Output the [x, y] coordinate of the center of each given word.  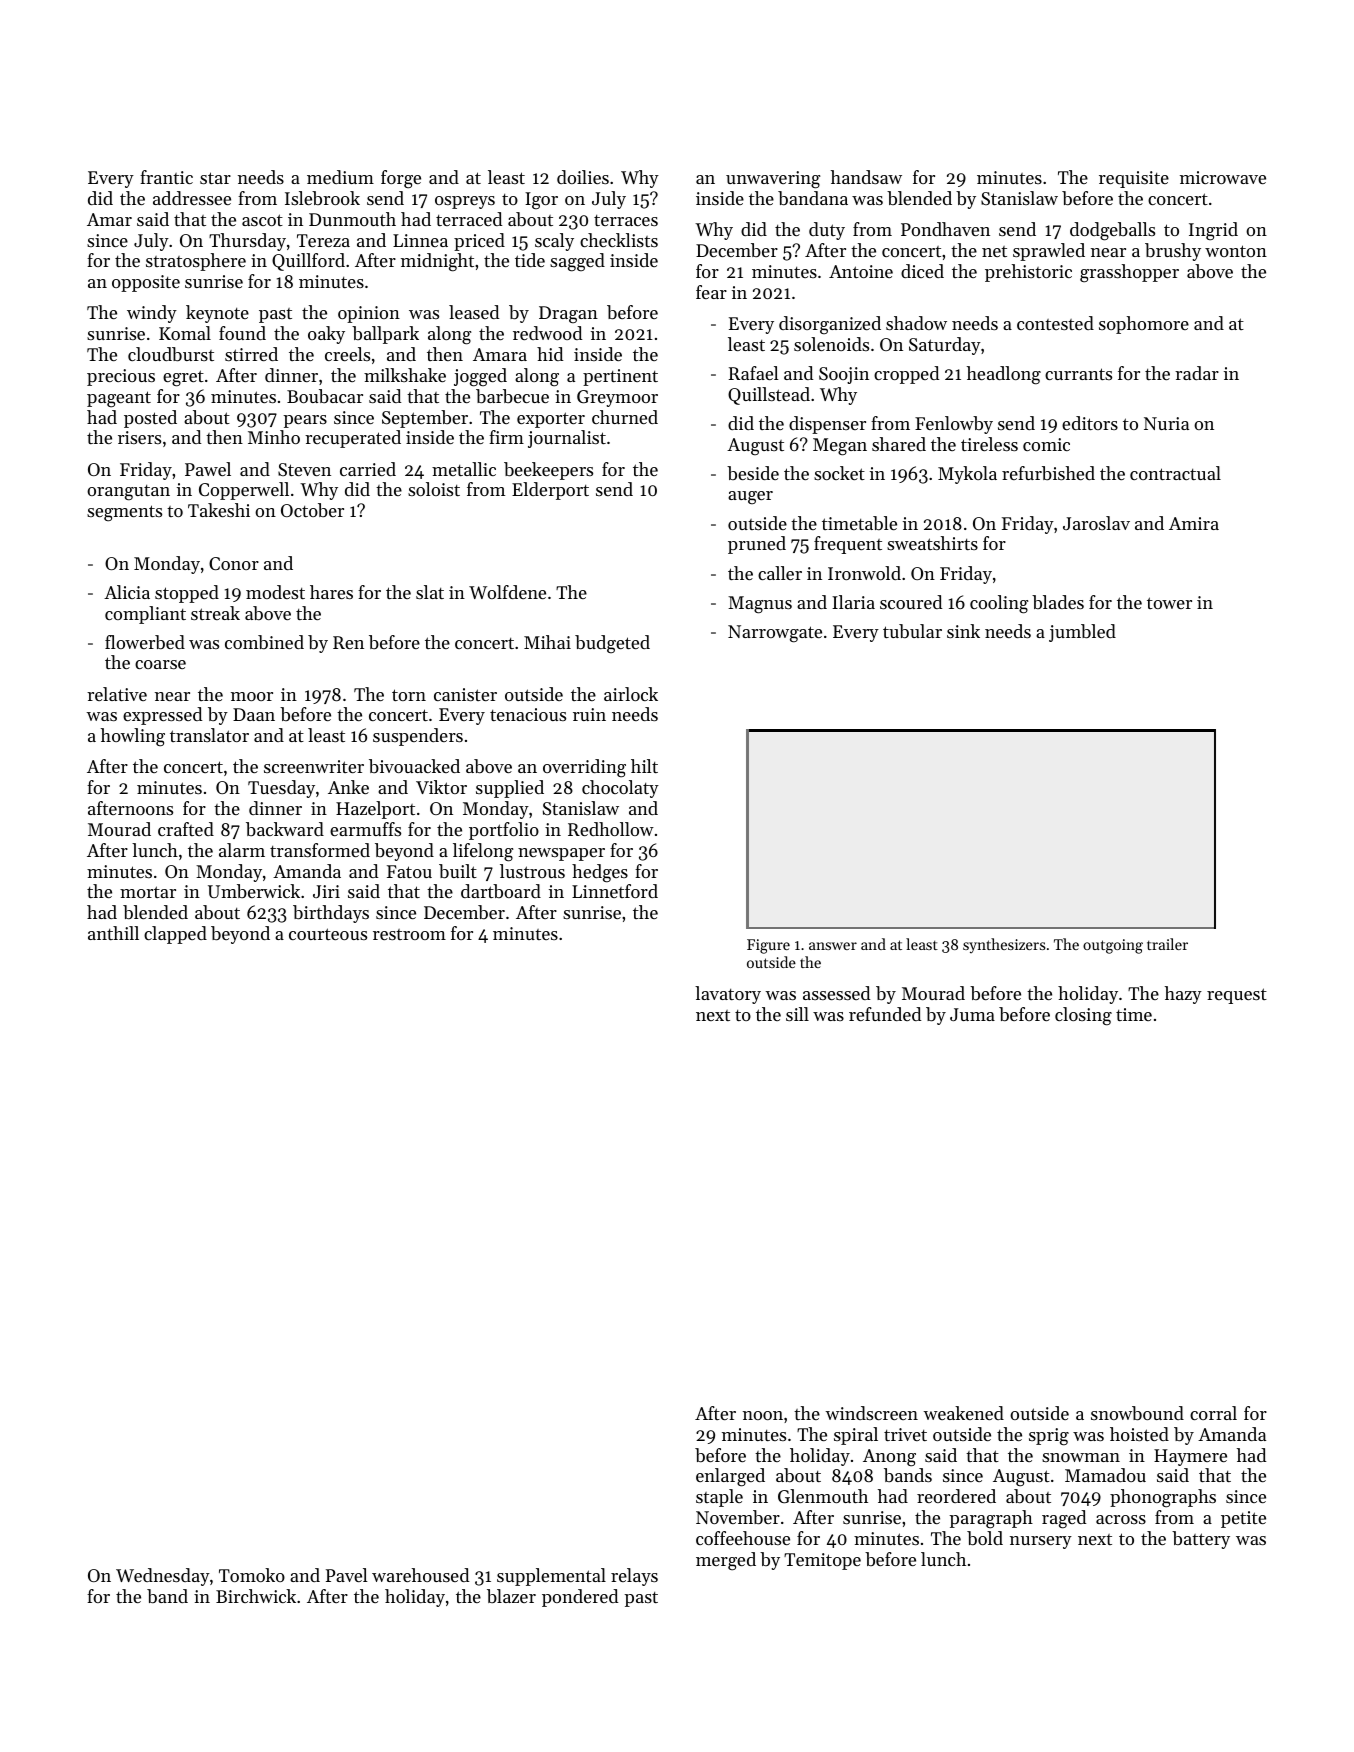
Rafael [754, 373]
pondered [580, 1598]
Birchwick [256, 1596]
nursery [1041, 1542]
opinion [369, 314]
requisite [1134, 179]
